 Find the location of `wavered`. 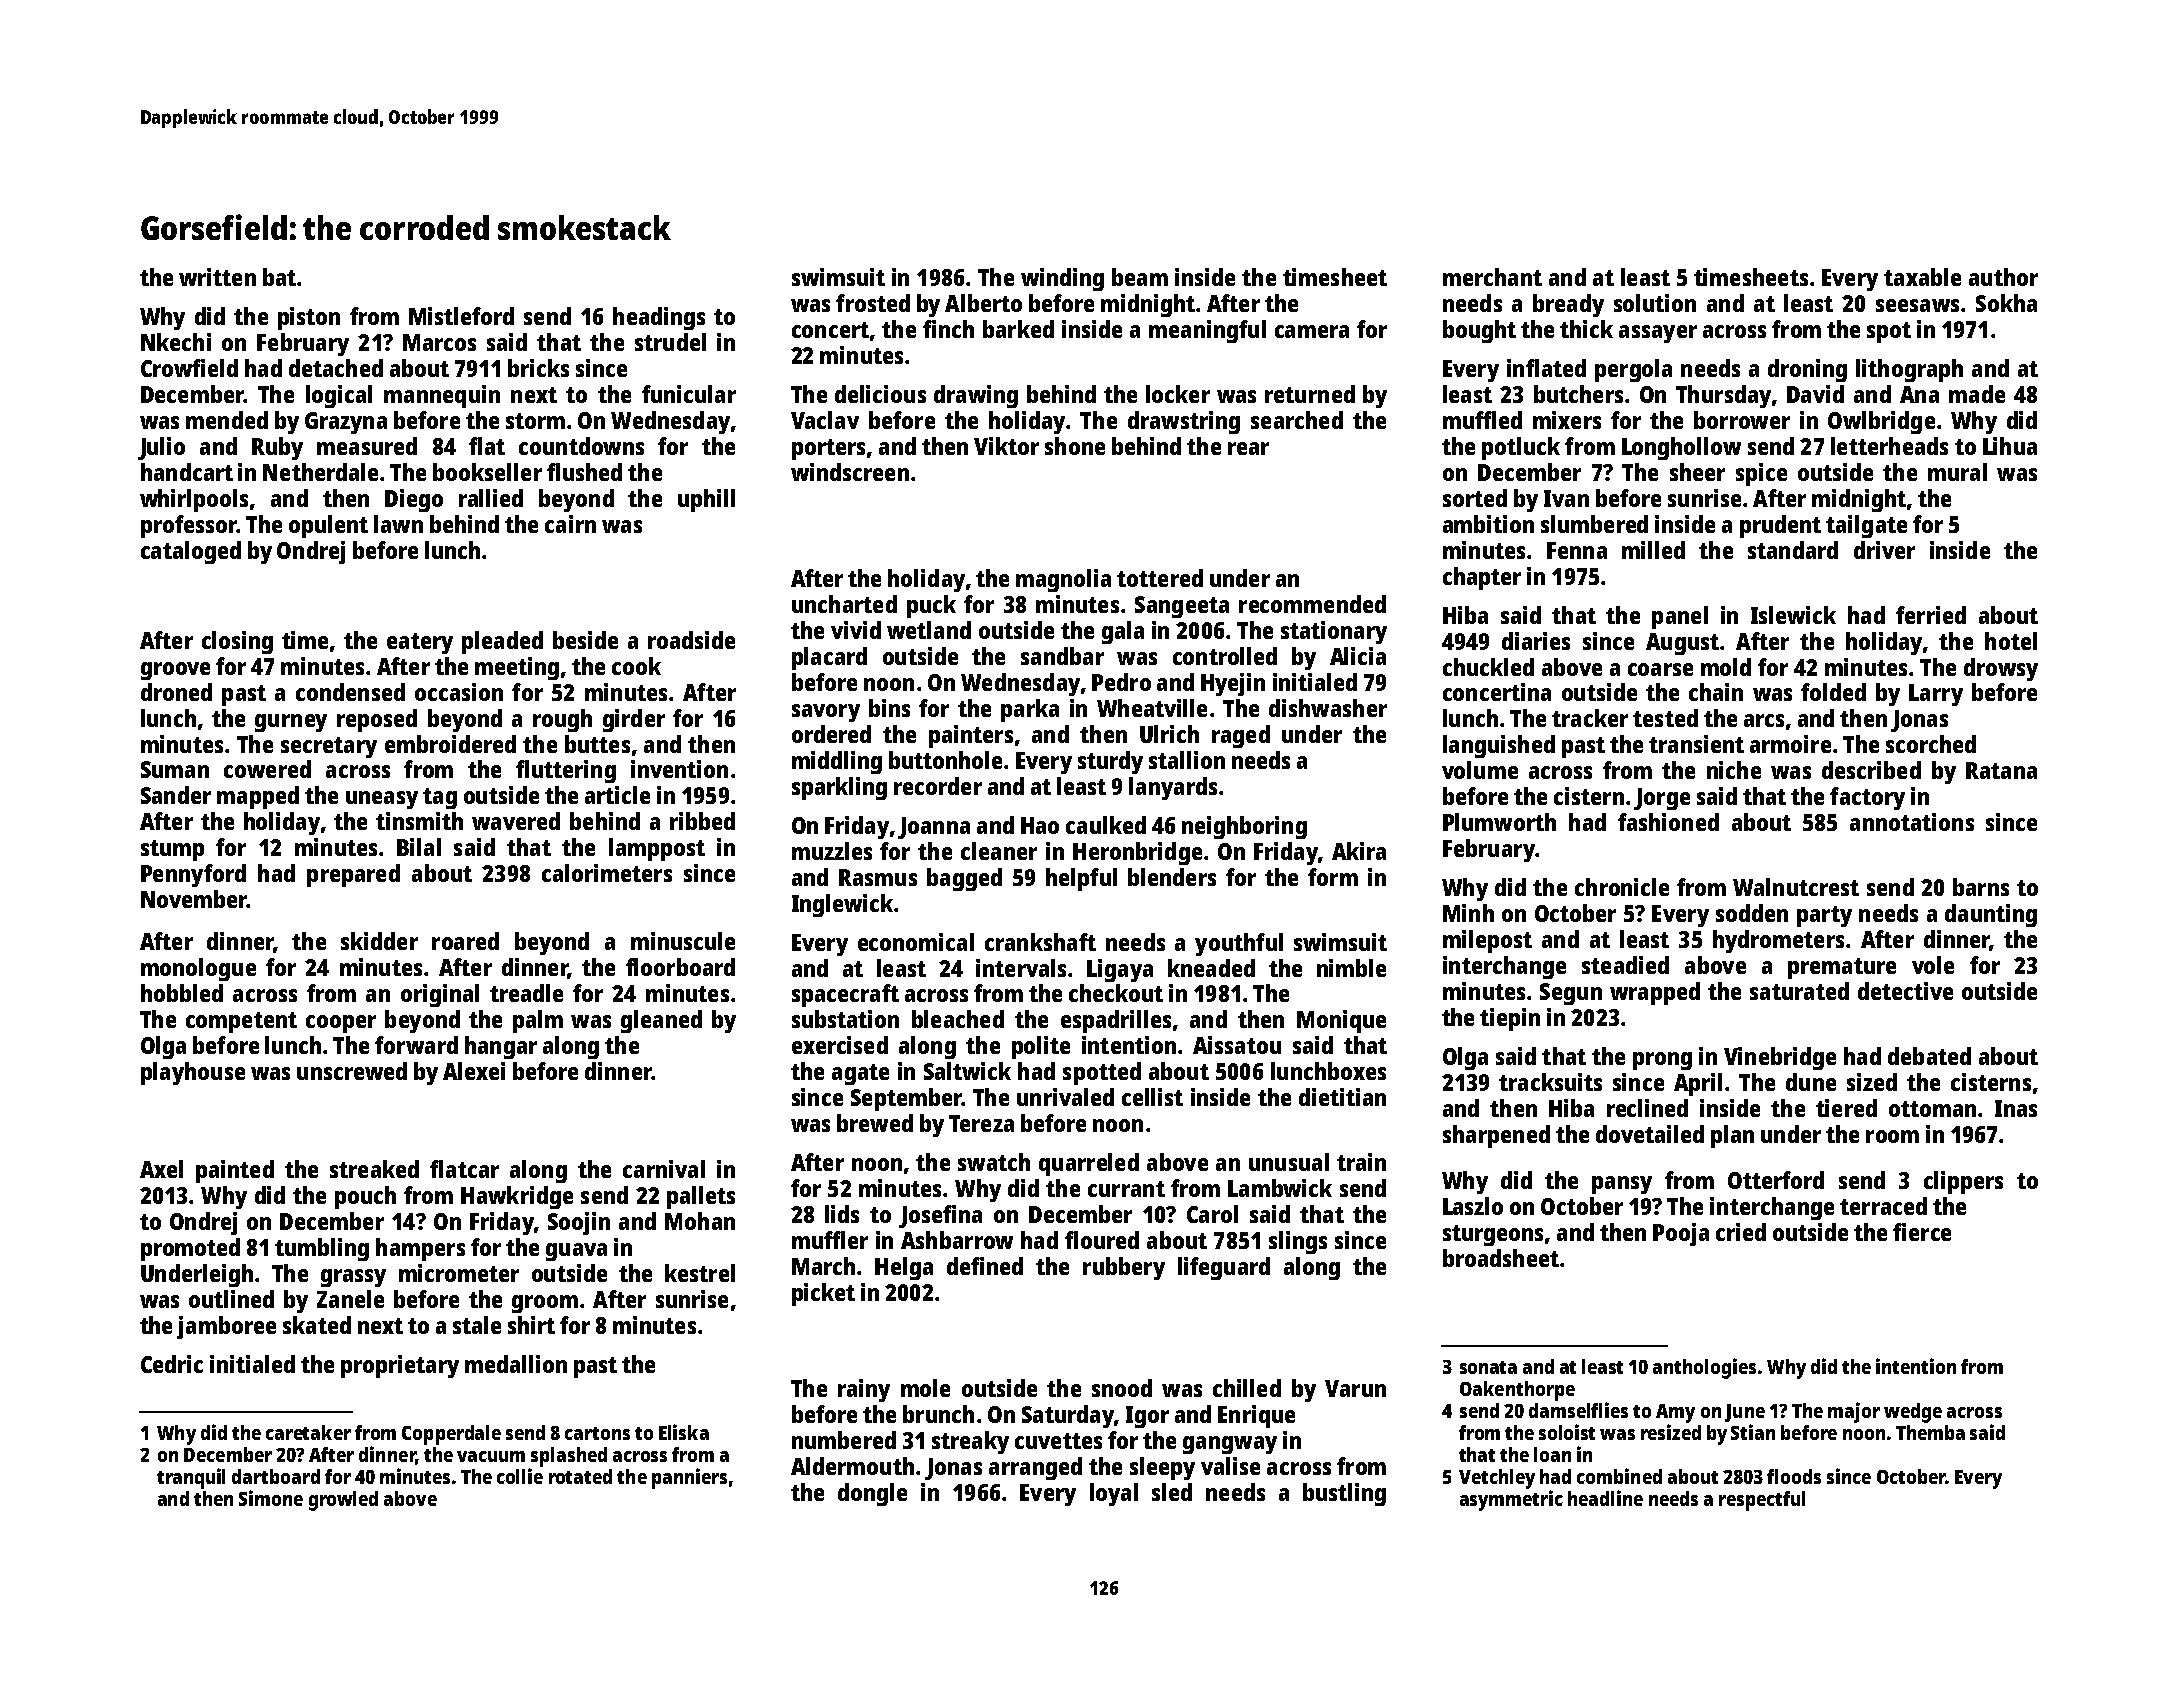

wavered is located at coordinates (516, 821).
